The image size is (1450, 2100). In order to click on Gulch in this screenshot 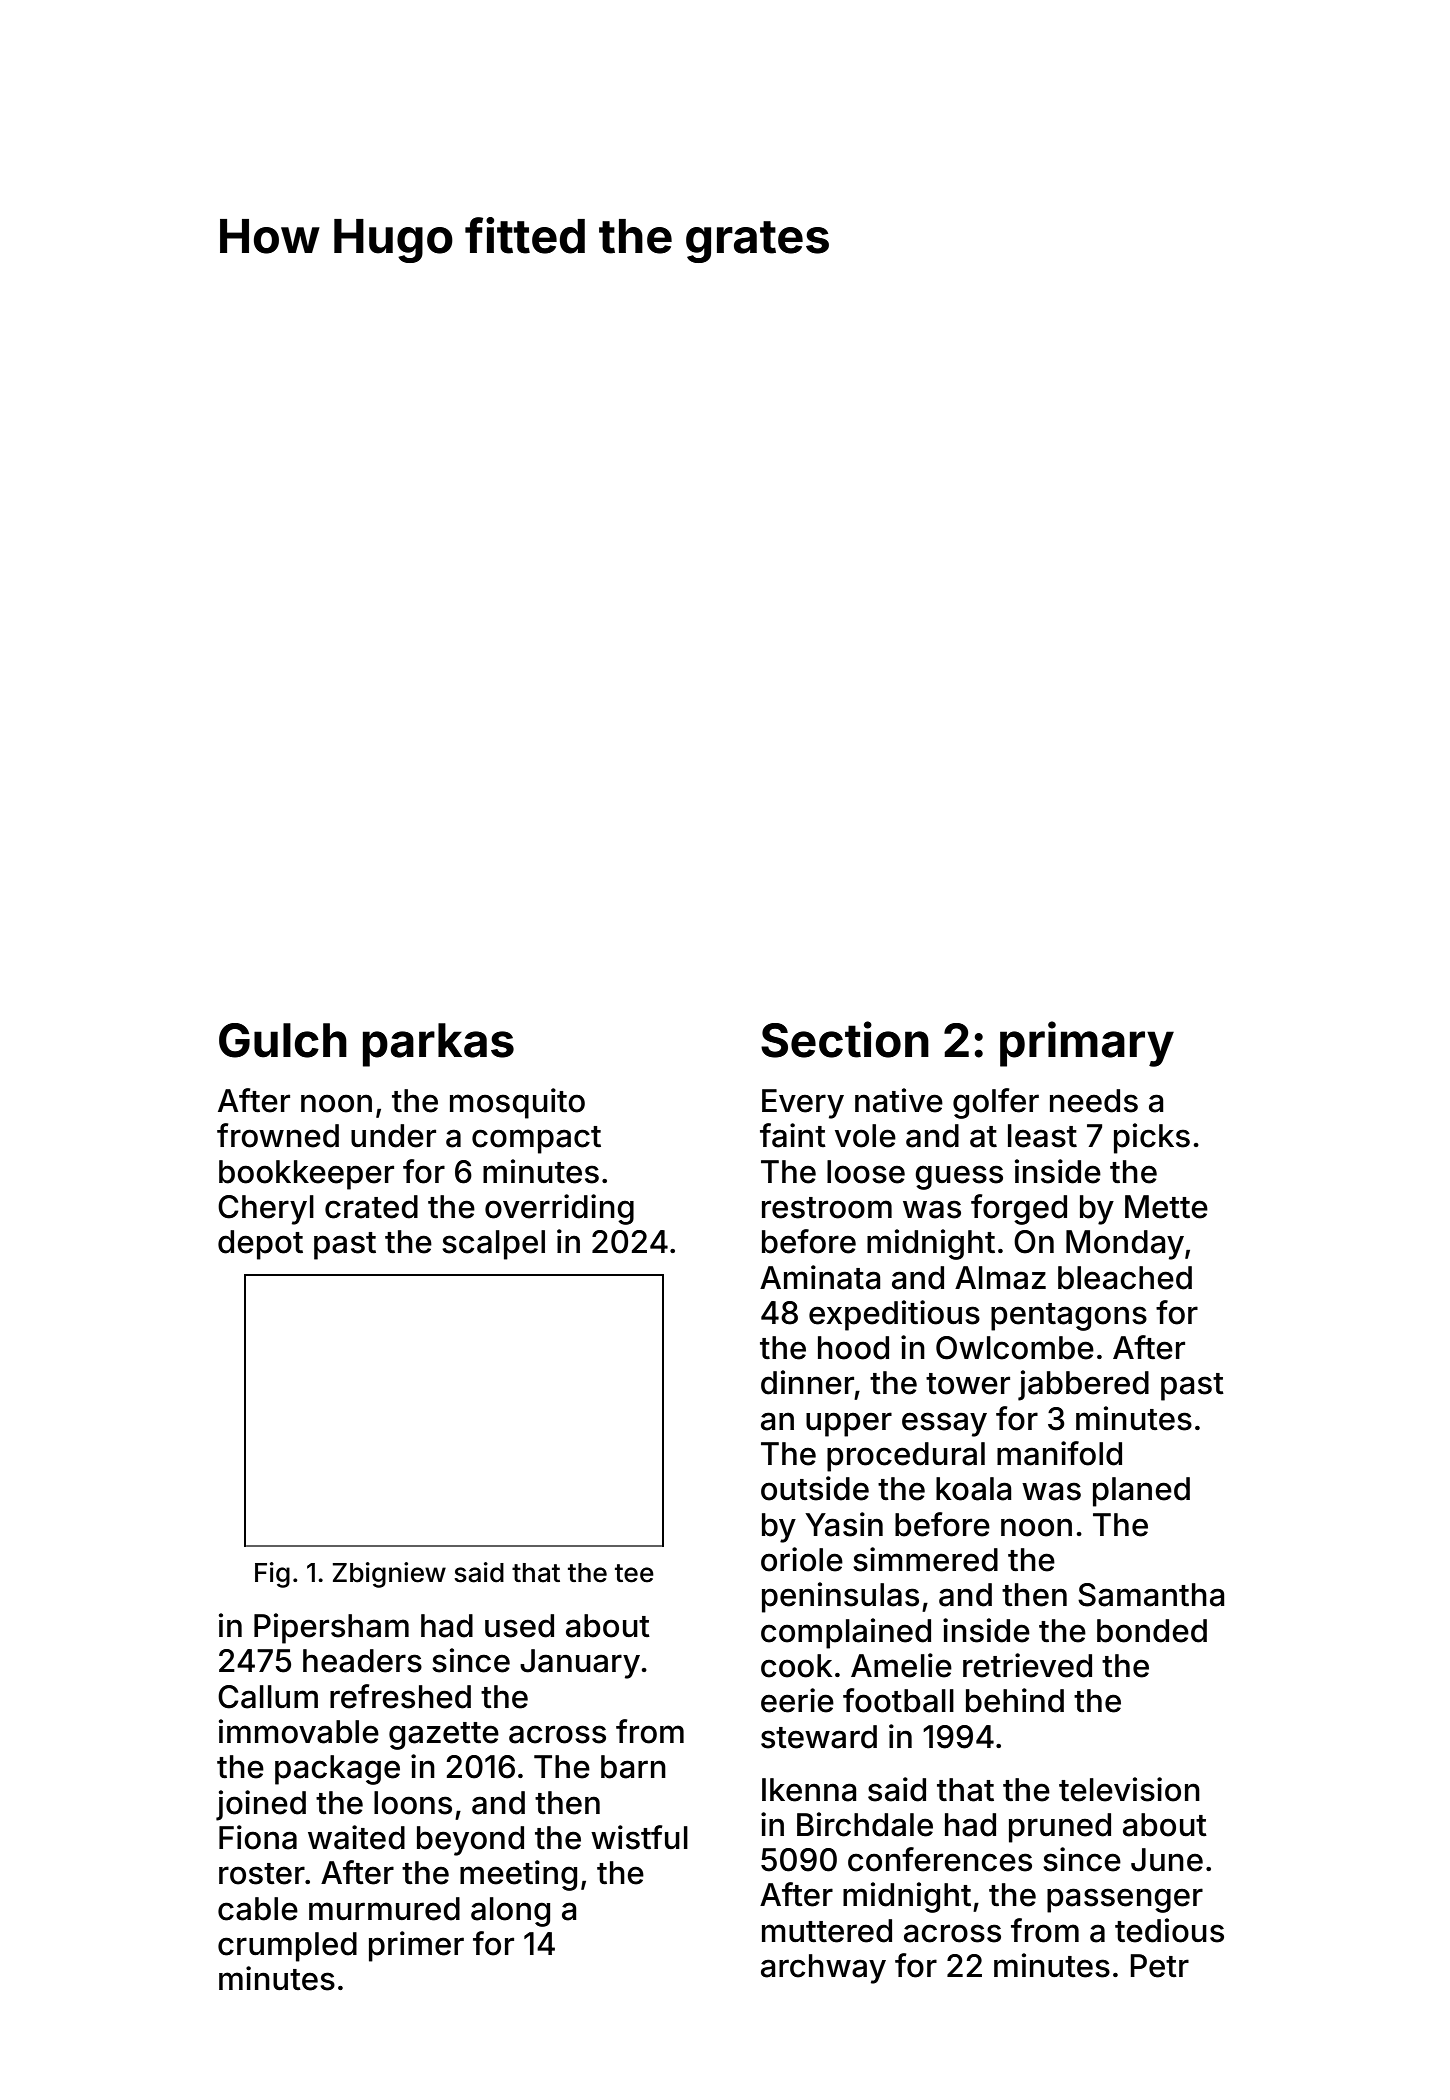, I will do `click(283, 1040)`.
